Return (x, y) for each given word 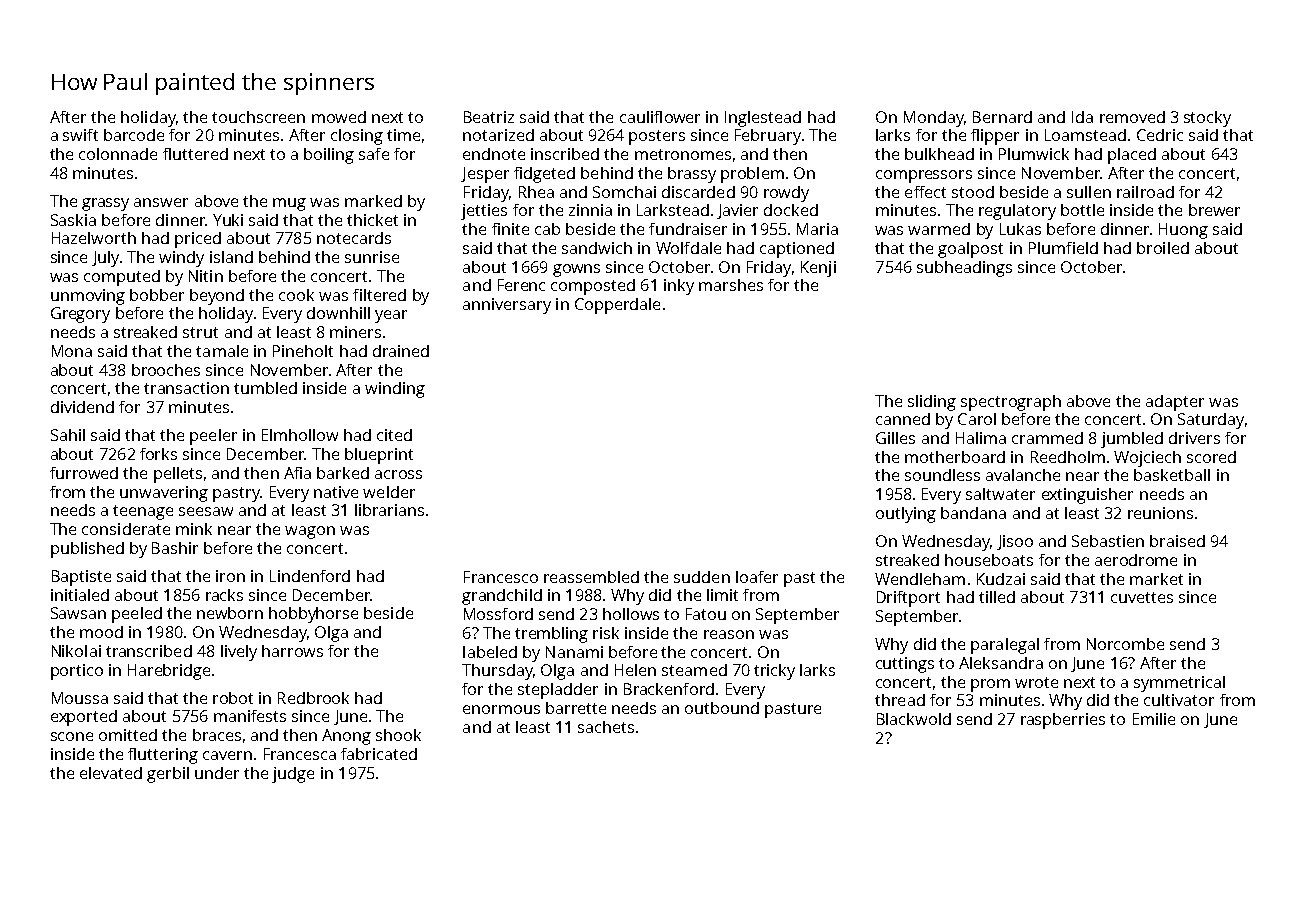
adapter (1175, 403)
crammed (1047, 438)
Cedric (1160, 135)
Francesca (300, 754)
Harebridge (169, 672)
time (403, 135)
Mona (72, 351)
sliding (932, 403)
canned (903, 419)
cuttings (905, 665)
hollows (631, 614)
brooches (166, 370)
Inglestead (763, 119)
